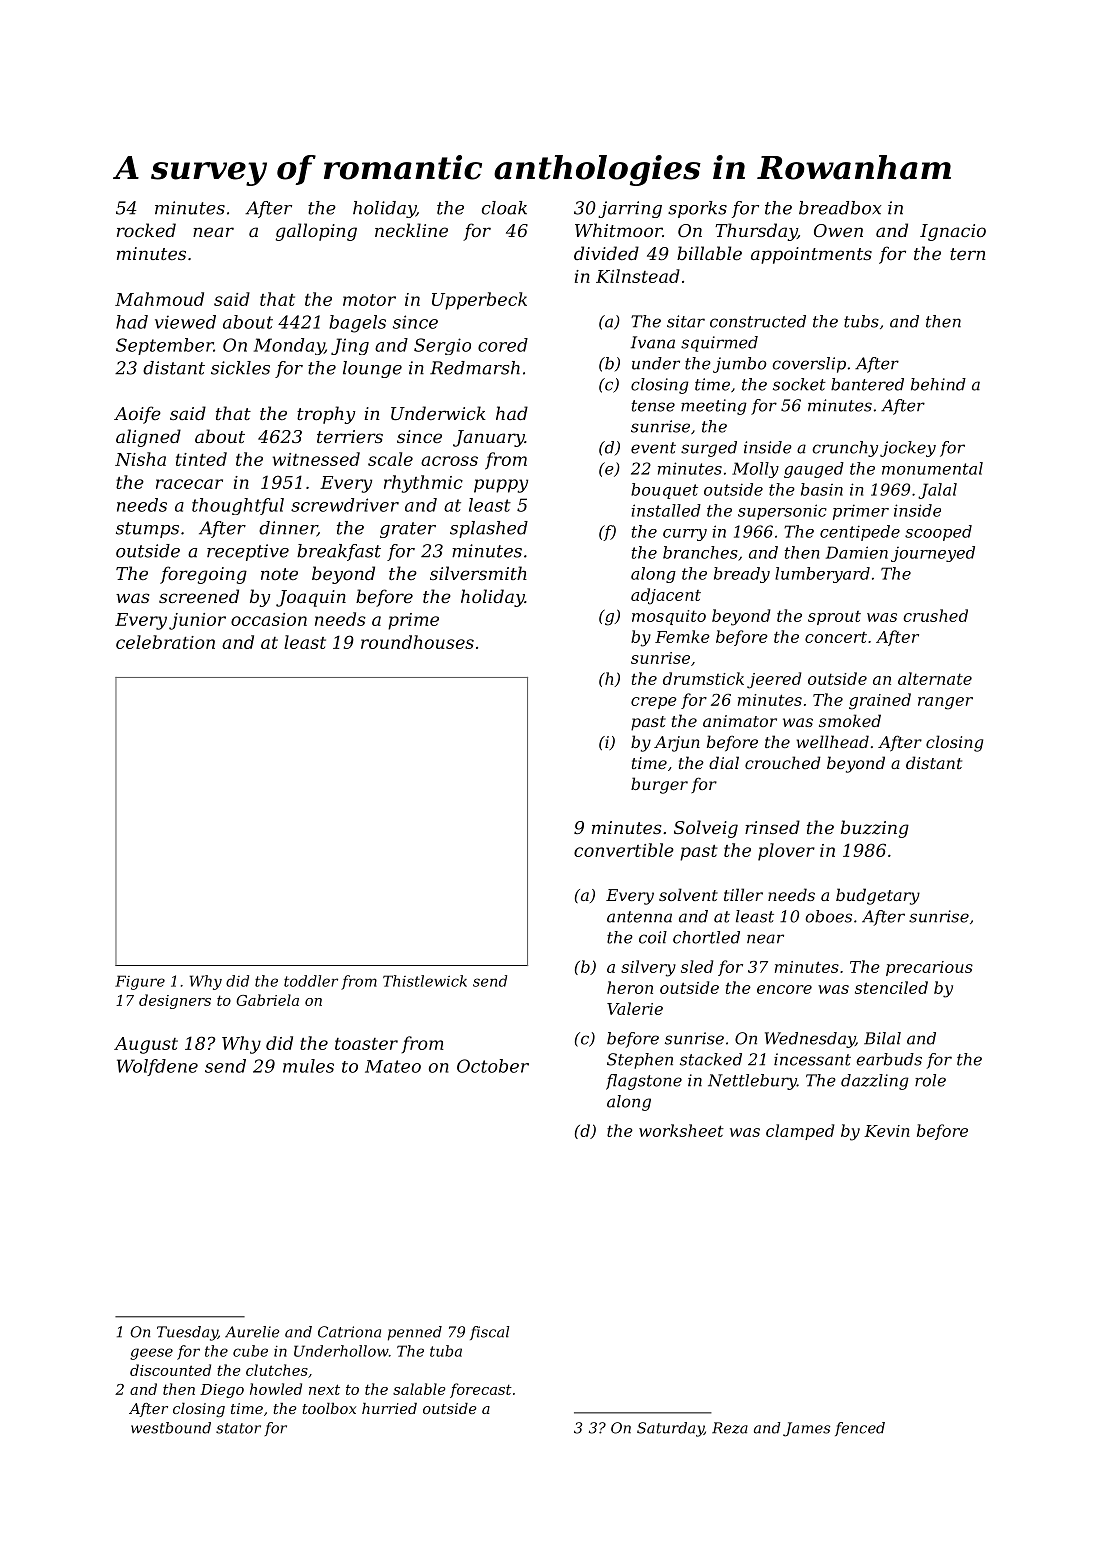 This image has width=1102, height=1559. Describe the element at coordinates (670, 1429) in the image. I see `Saturday` at that location.
